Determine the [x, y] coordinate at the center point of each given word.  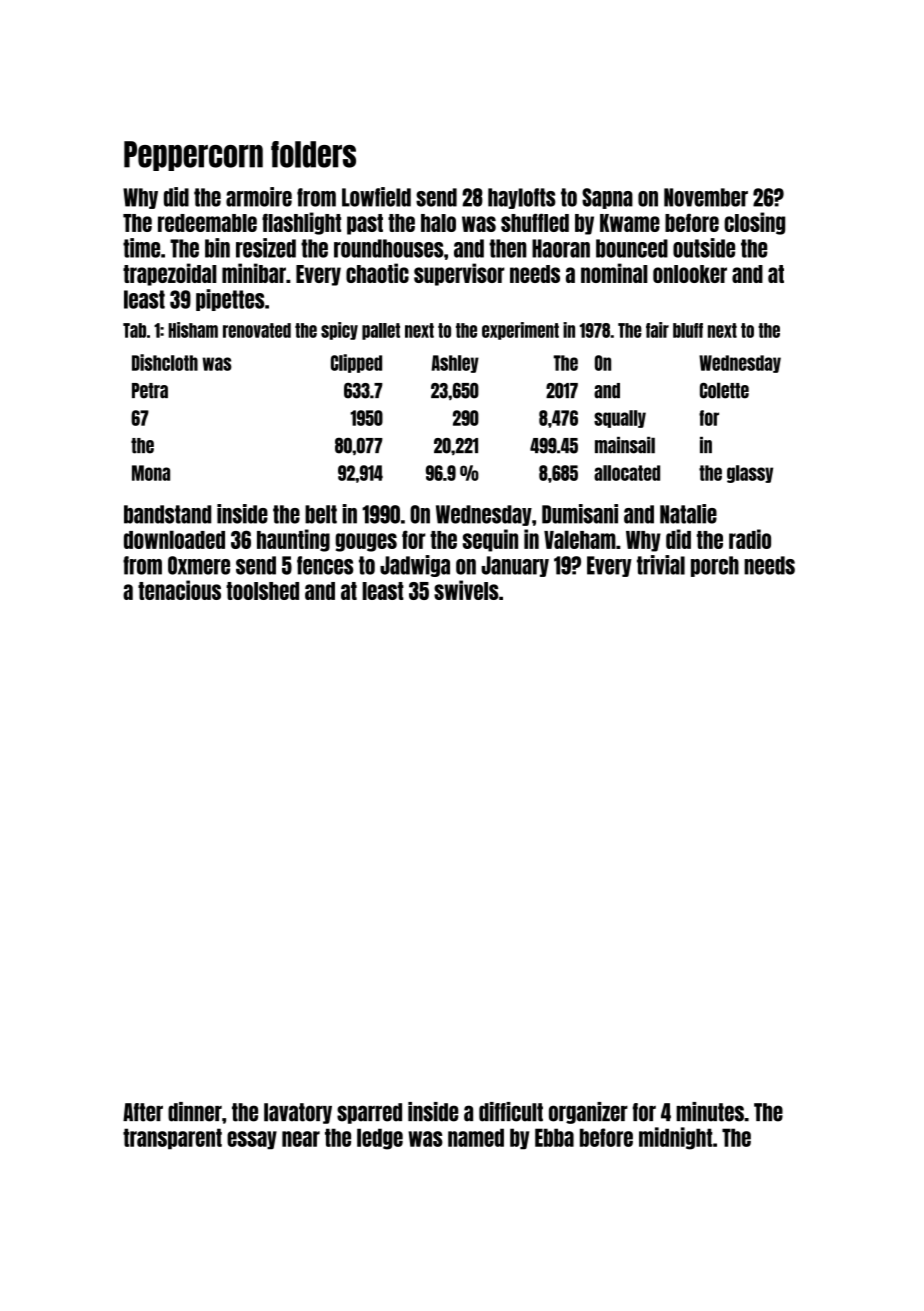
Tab [134, 330]
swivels [466, 590]
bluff [688, 330]
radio [750, 539]
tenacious [179, 590]
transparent [172, 1139]
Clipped [356, 363]
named [476, 1137]
